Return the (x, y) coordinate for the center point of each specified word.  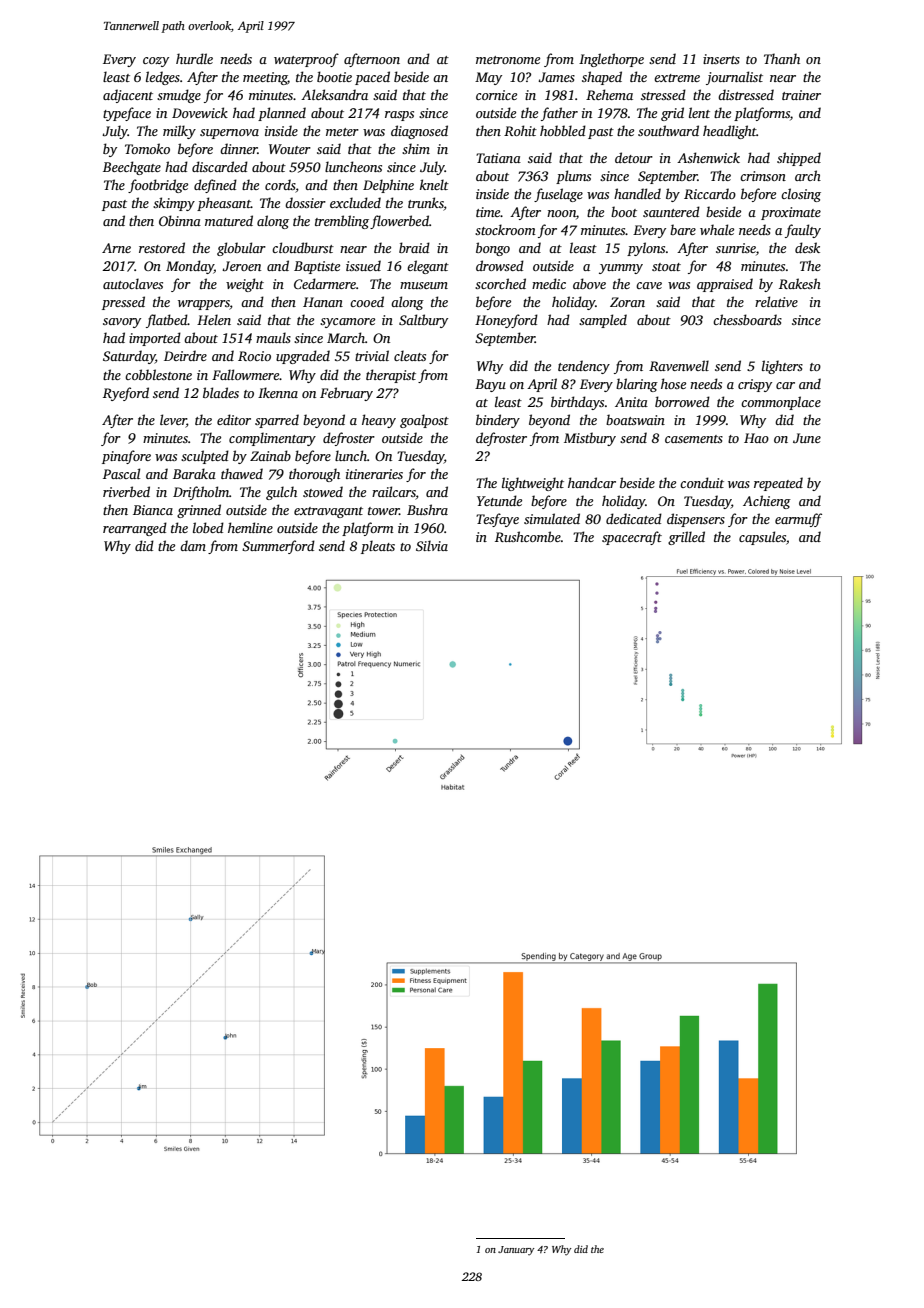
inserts (721, 59)
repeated (778, 484)
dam (193, 545)
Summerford (278, 547)
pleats (378, 547)
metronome (508, 60)
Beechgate (132, 168)
